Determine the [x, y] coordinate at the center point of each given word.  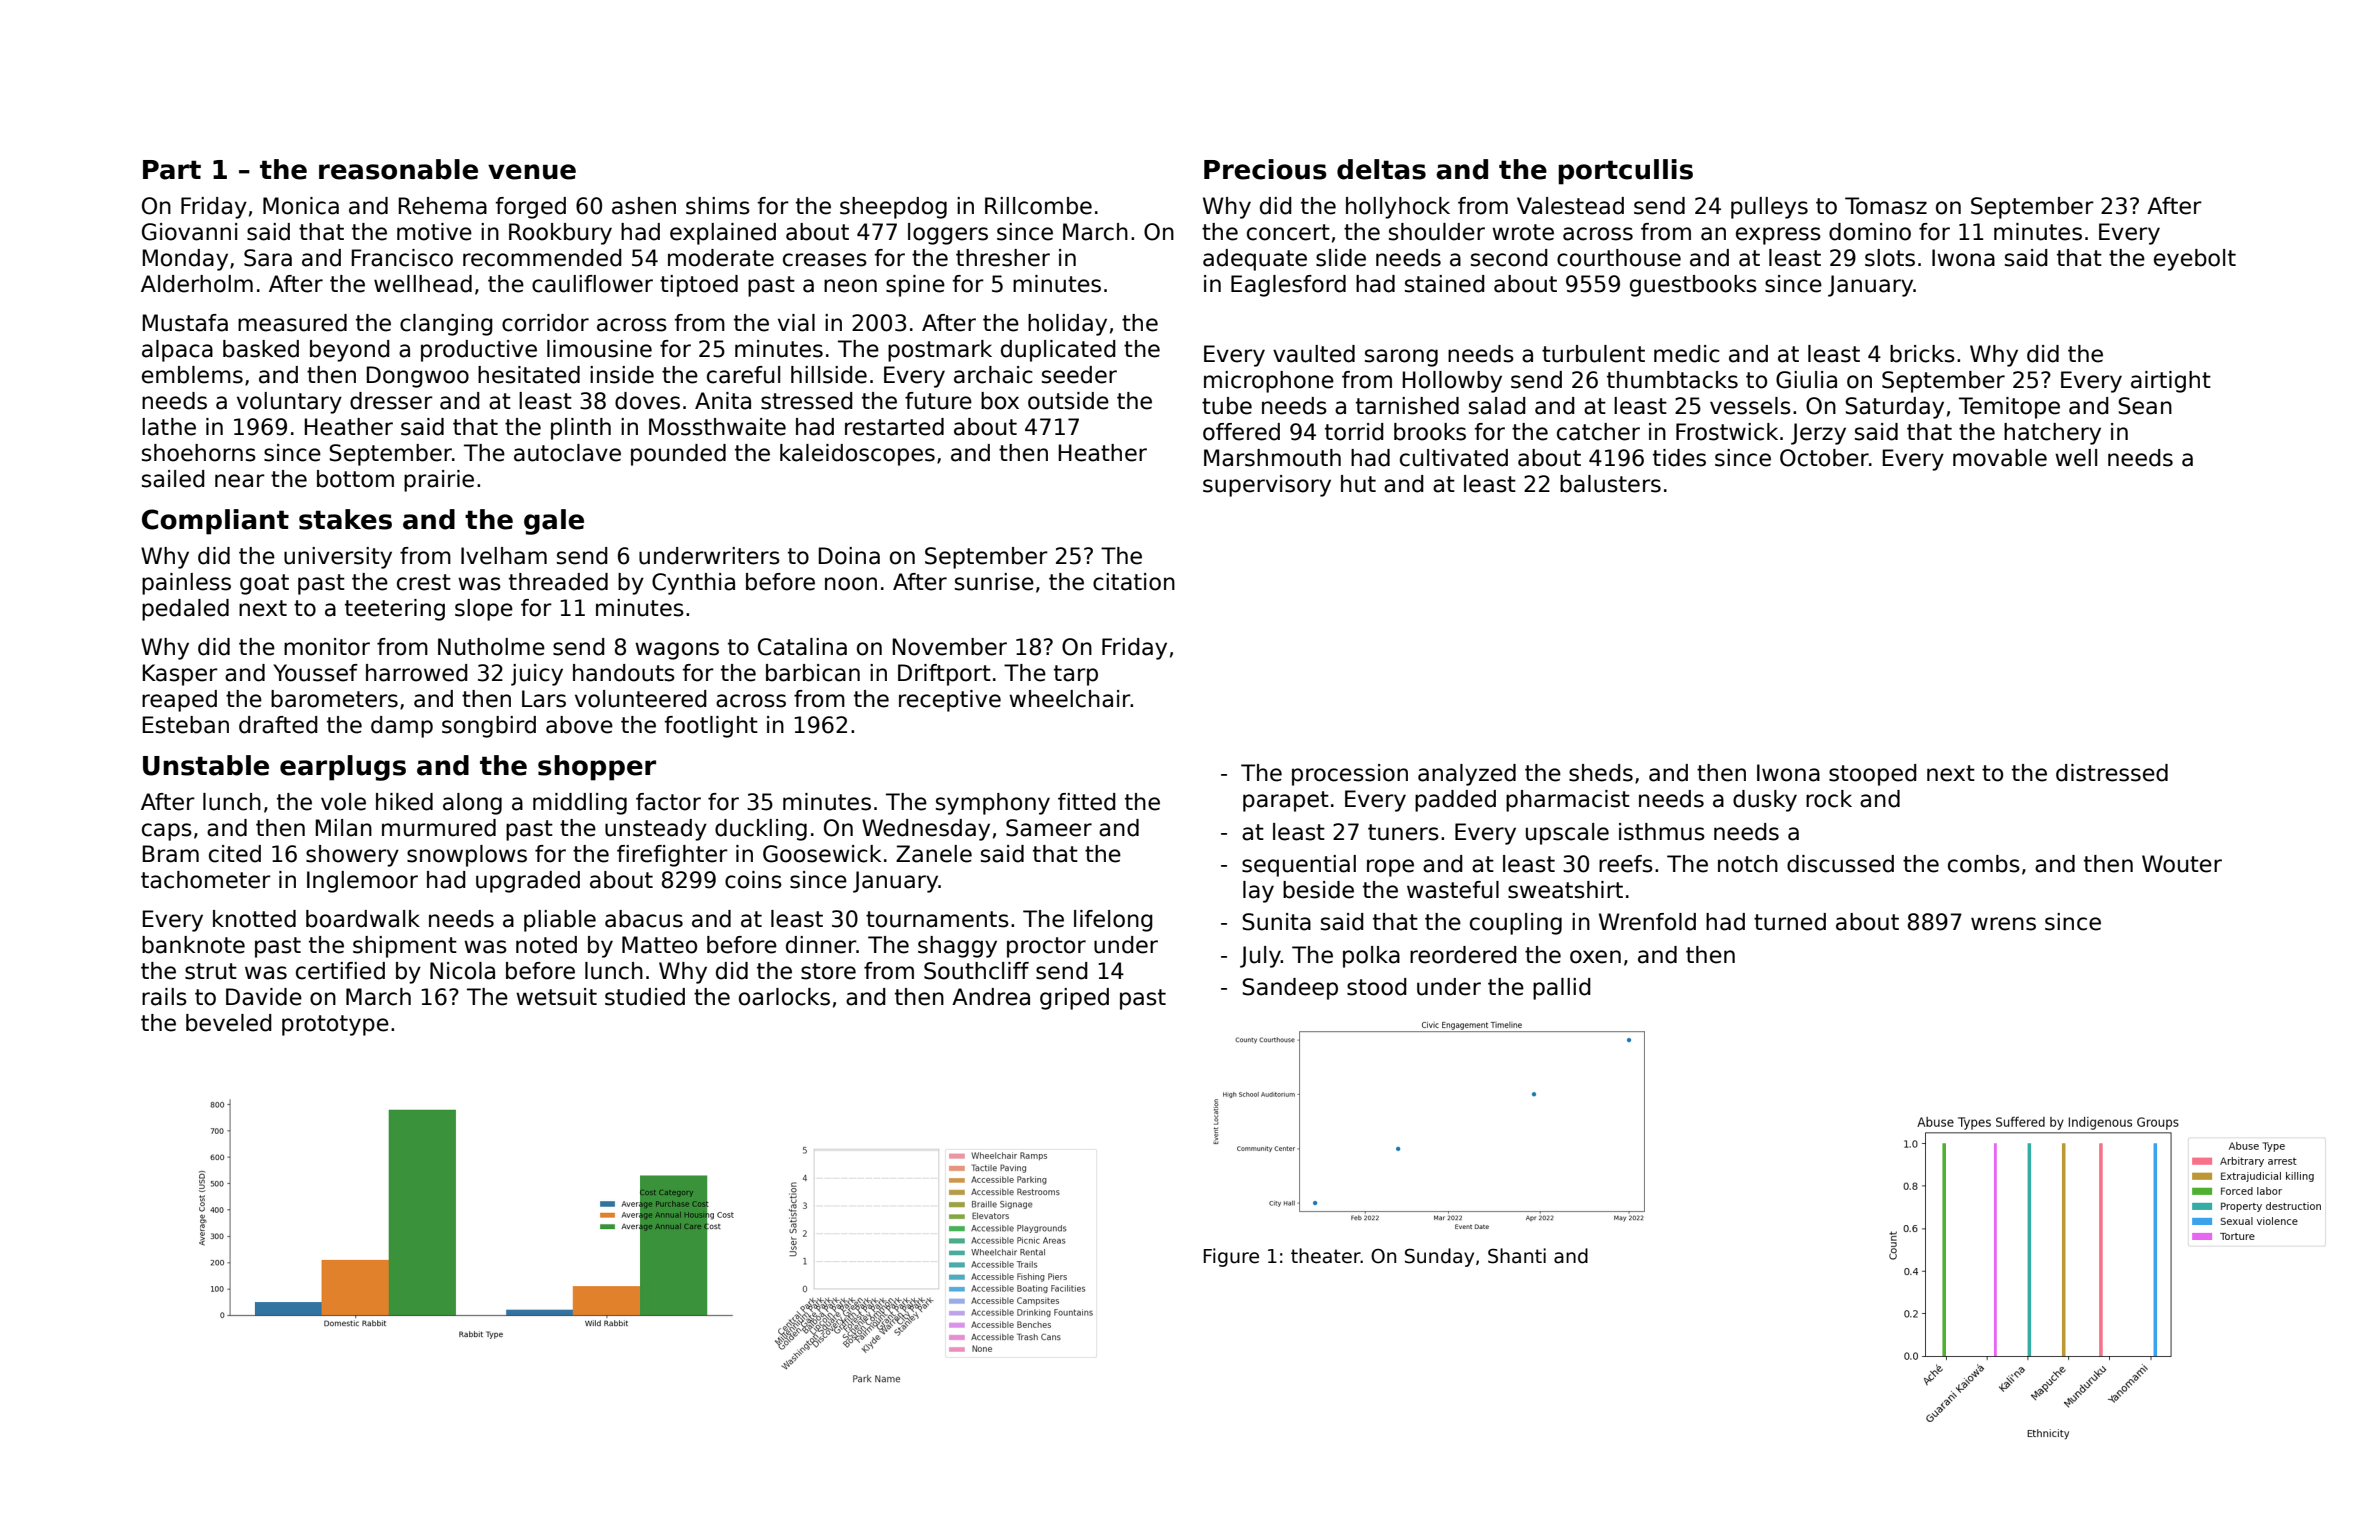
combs [1984, 864]
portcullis [1625, 172]
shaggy [957, 947]
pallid [1562, 989]
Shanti [1517, 1256]
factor [668, 802]
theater [1326, 1256]
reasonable [398, 169]
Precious [1265, 169]
